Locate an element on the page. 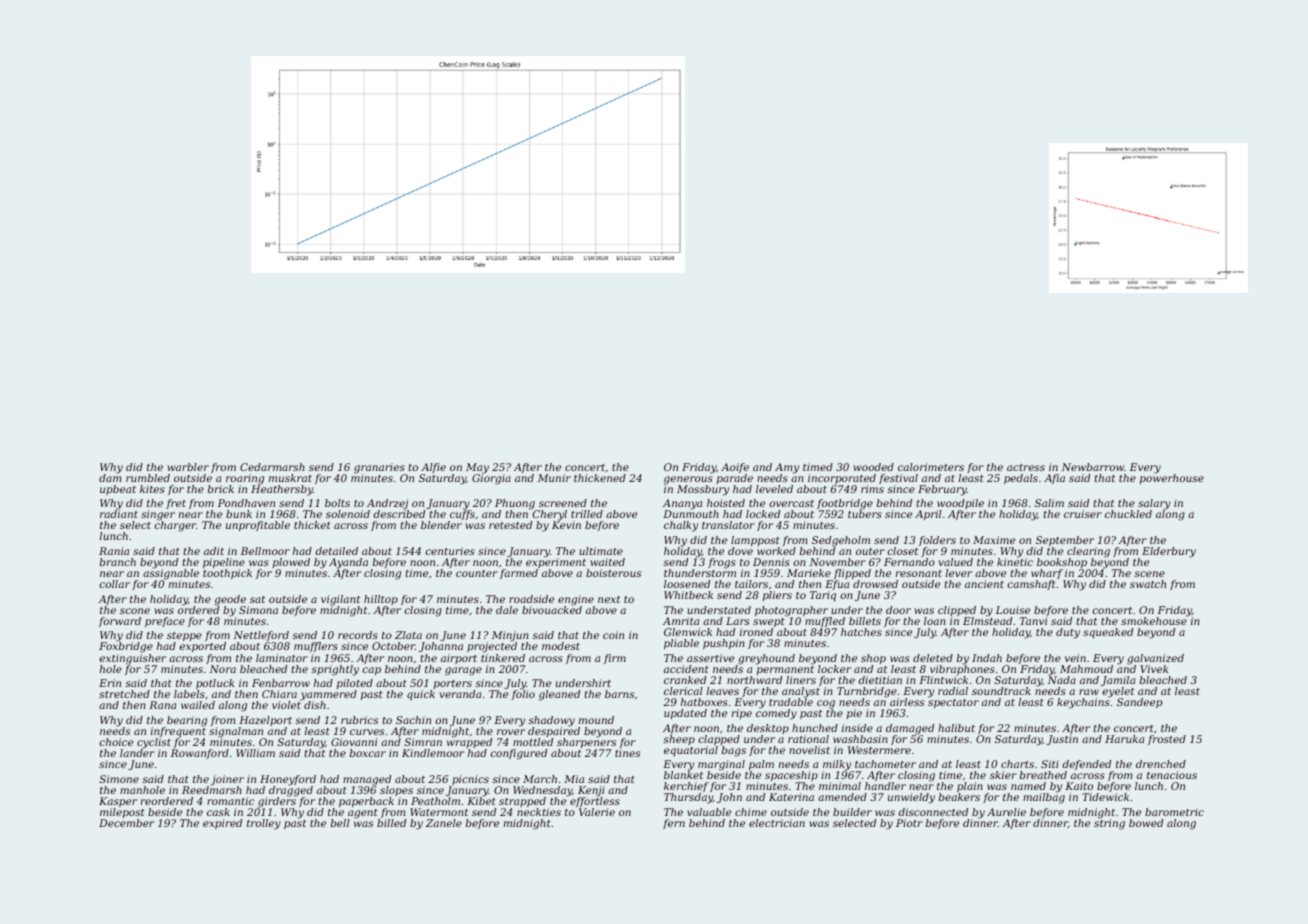 The image size is (1308, 924). tenacious is located at coordinates (1172, 775).
